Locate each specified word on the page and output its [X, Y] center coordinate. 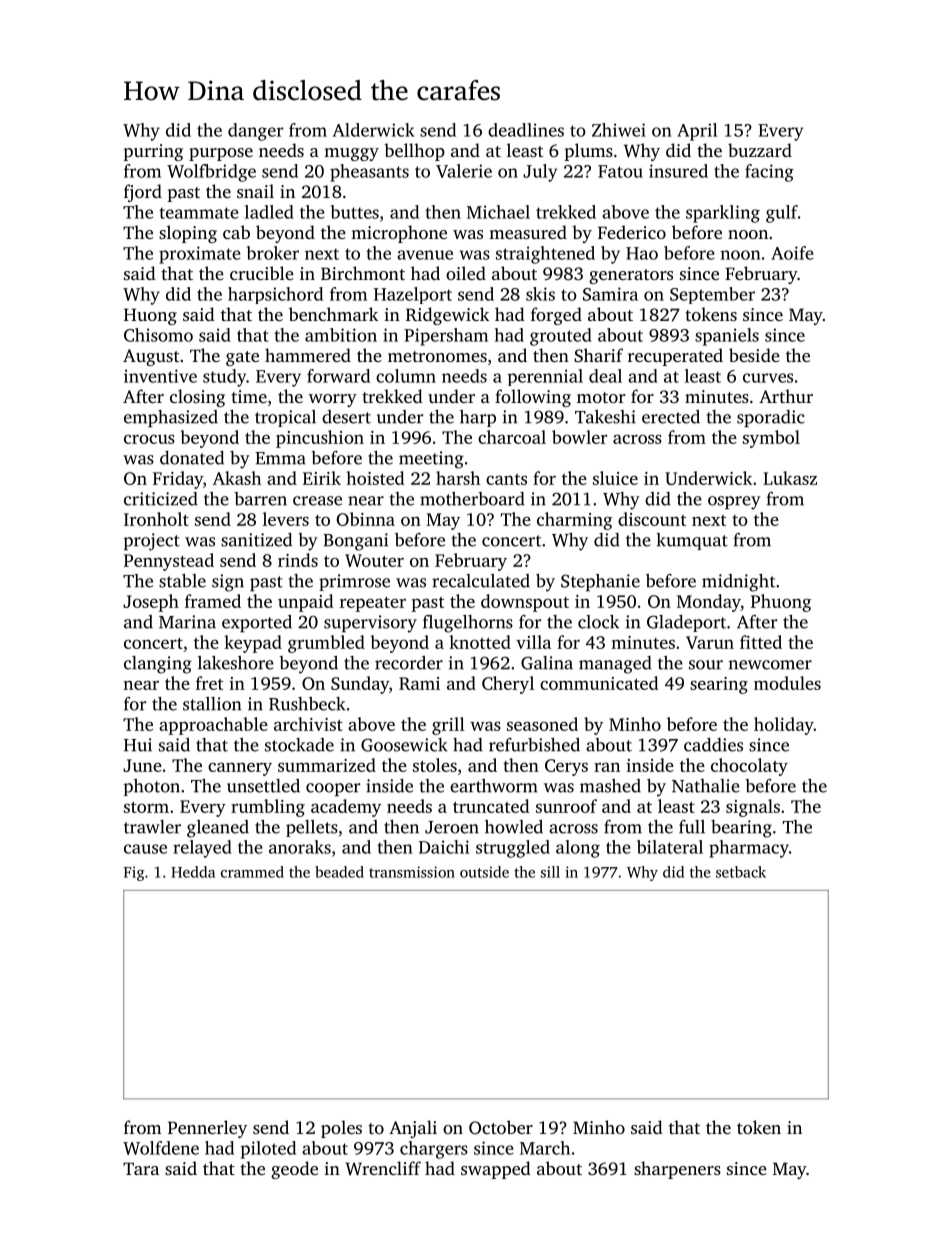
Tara [141, 1168]
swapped [496, 1170]
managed [615, 665]
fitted [761, 642]
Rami [419, 683]
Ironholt [156, 519]
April [697, 132]
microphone [399, 234]
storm [146, 807]
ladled [269, 212]
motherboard [472, 499]
